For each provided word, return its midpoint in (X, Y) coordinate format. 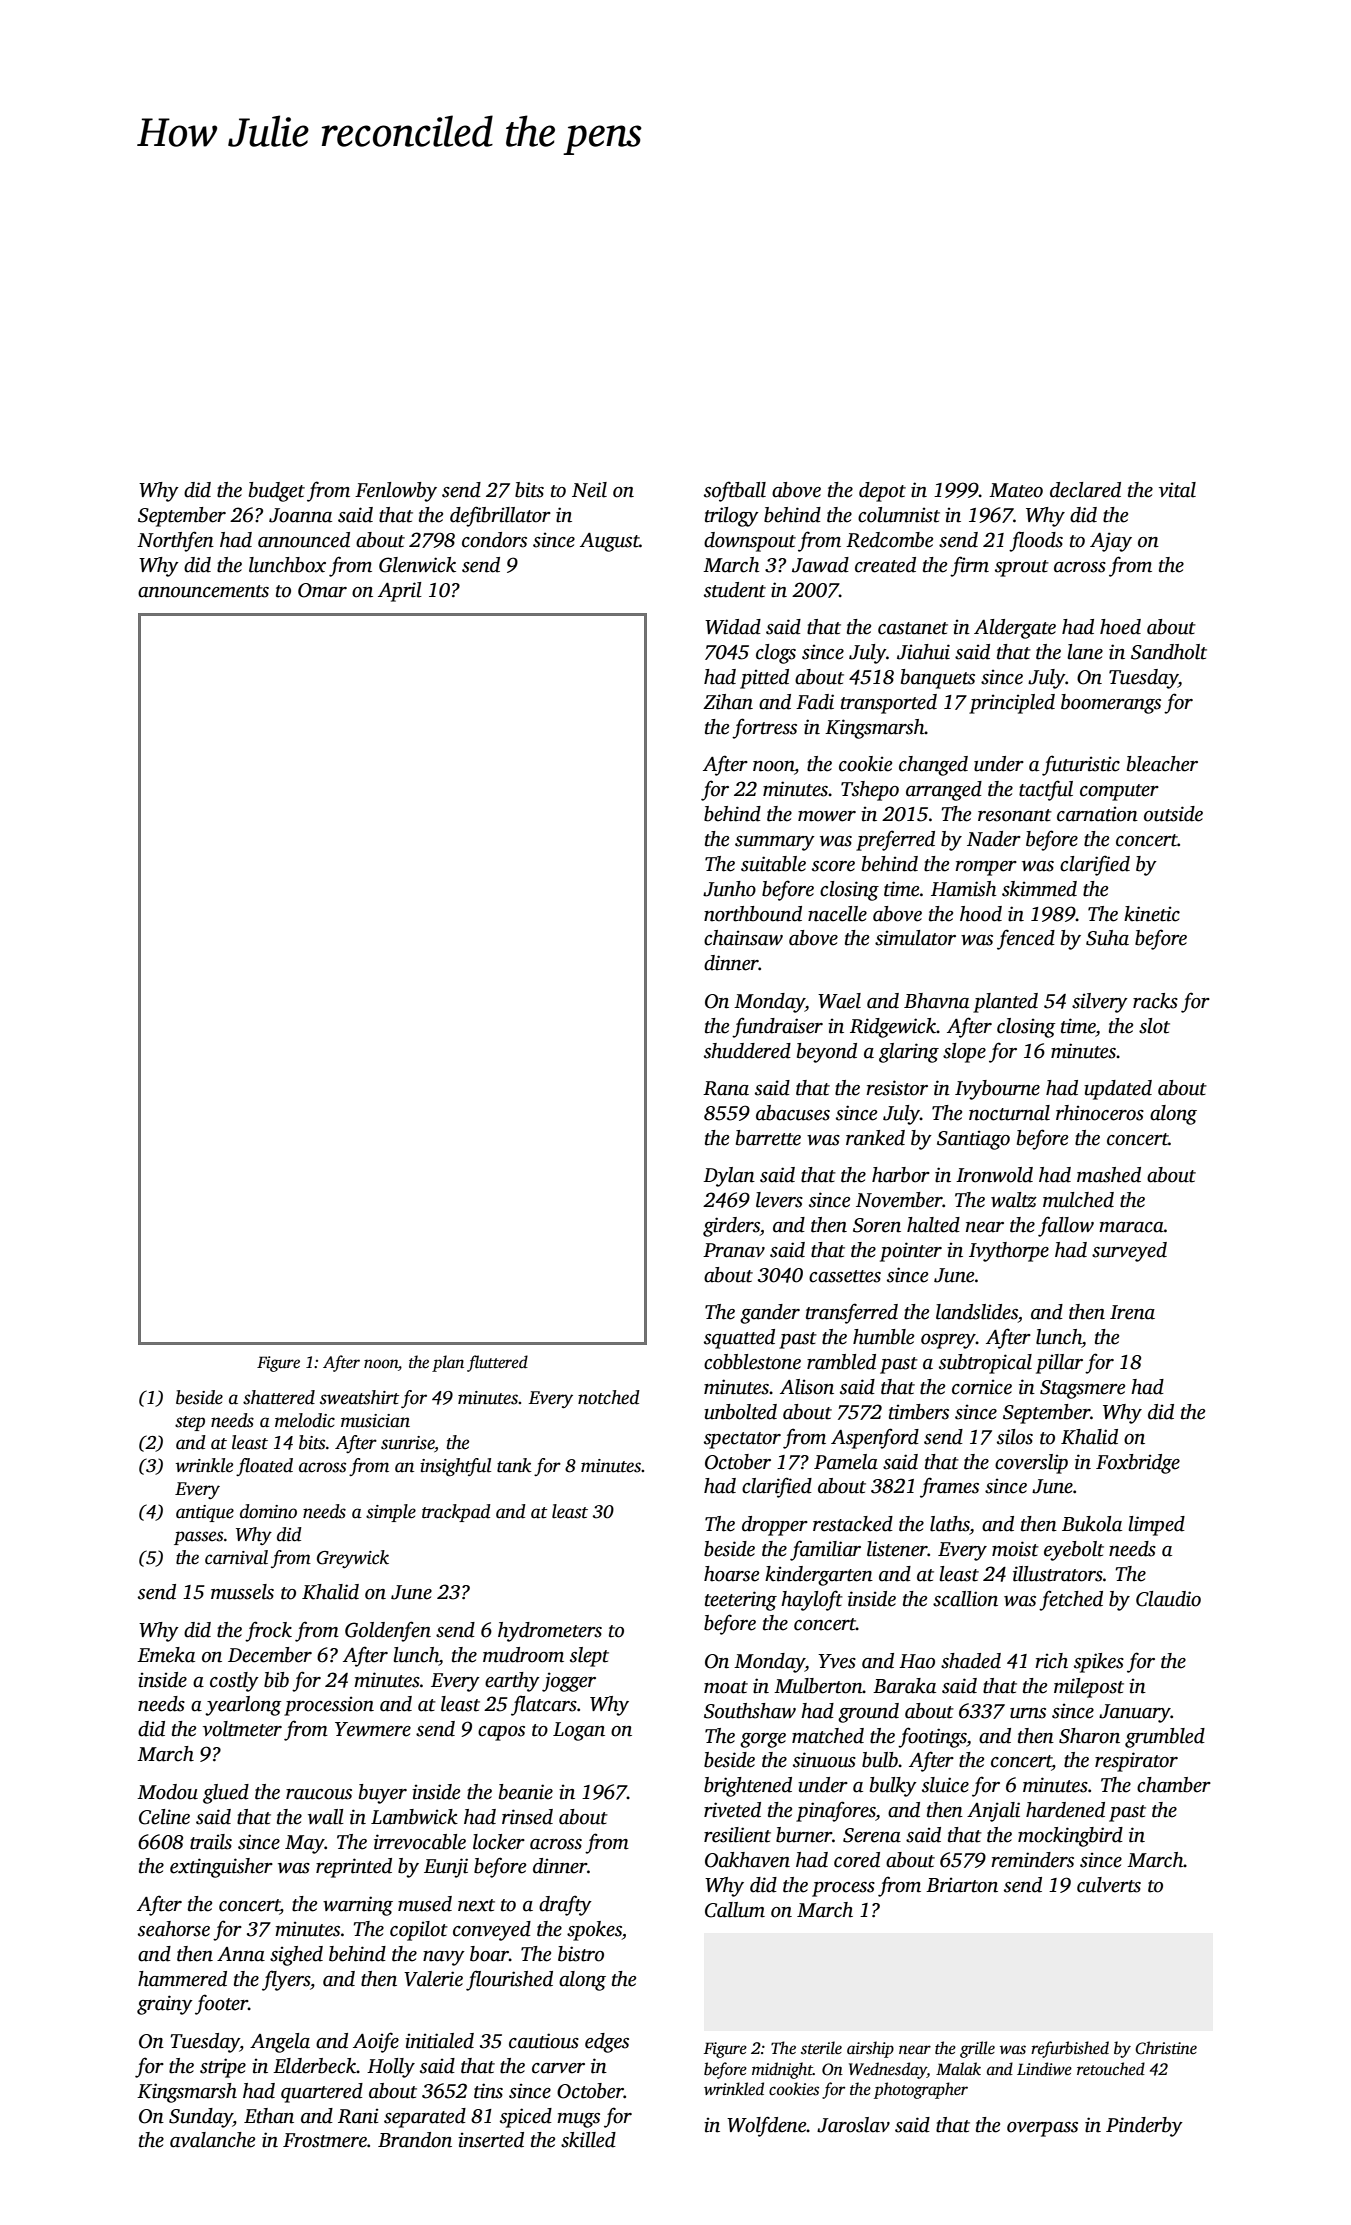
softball (735, 491)
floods (1036, 541)
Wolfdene (767, 2126)
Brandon (415, 2140)
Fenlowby (396, 492)
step (190, 1423)
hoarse (731, 1574)
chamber (1174, 1785)
